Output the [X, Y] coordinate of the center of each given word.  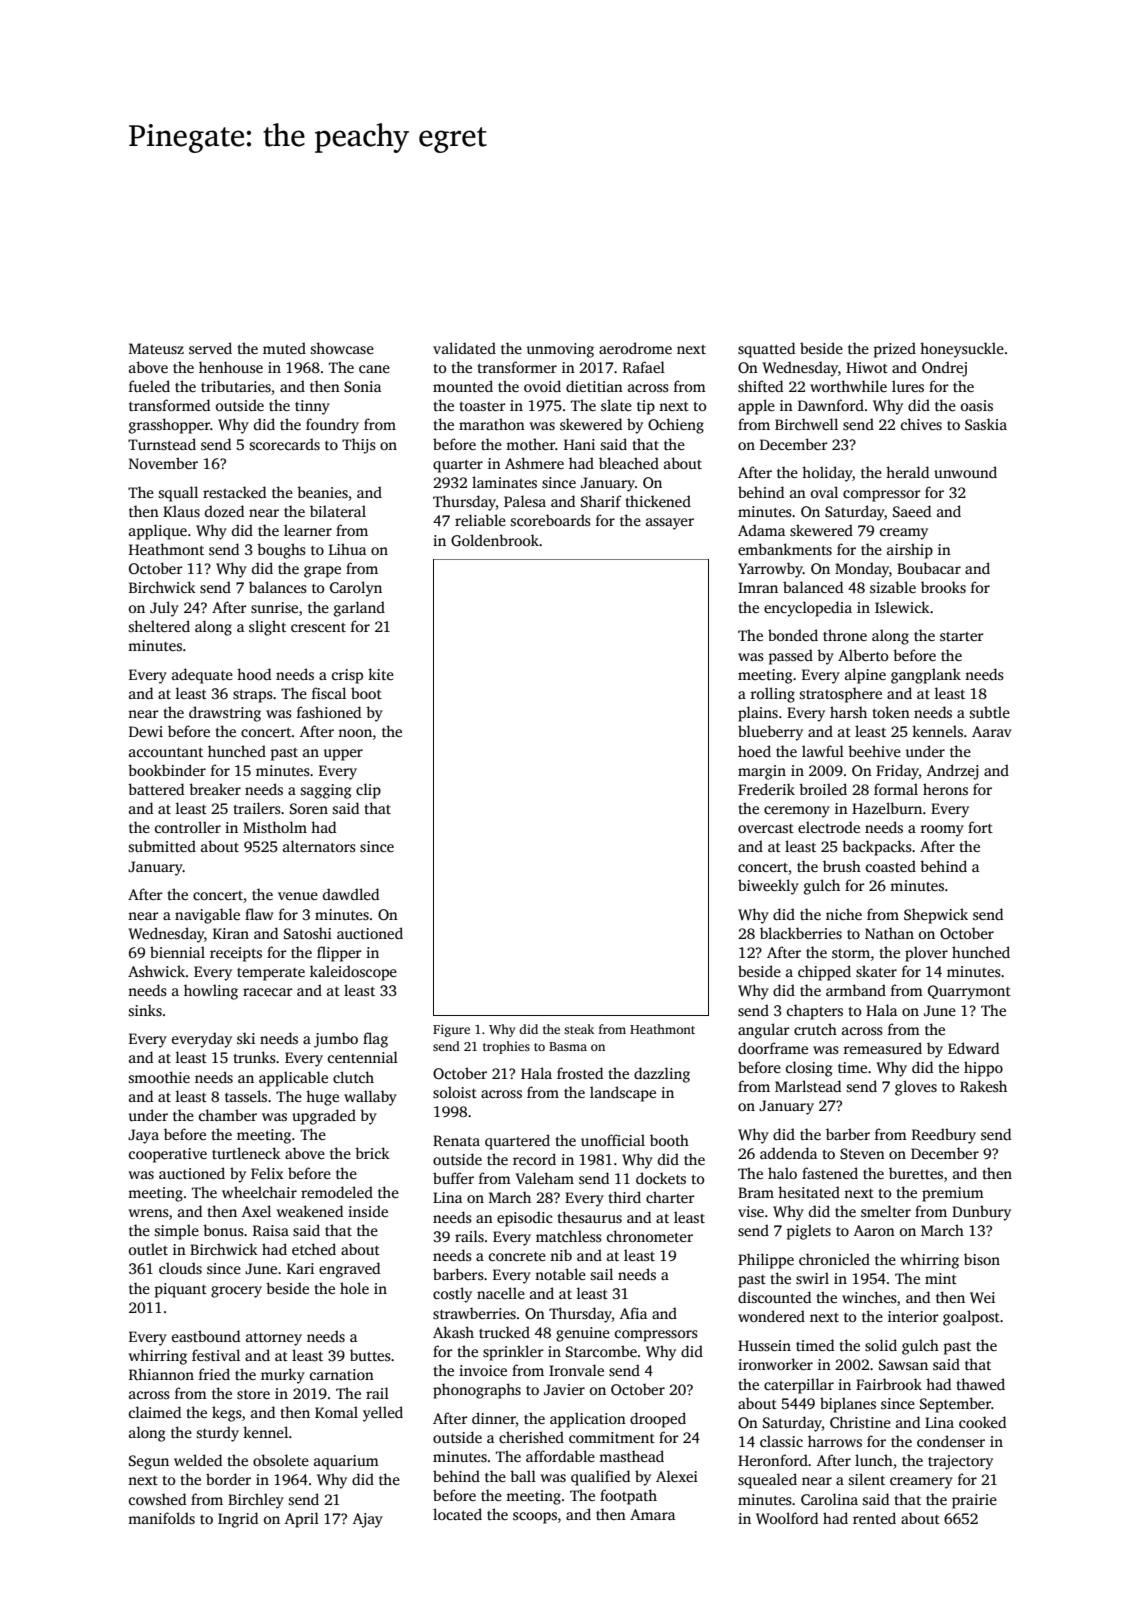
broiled [823, 789]
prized [895, 350]
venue [298, 896]
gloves [916, 1088]
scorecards [285, 444]
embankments [785, 549]
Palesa [525, 501]
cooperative [168, 1155]
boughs [281, 551]
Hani [579, 444]
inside [368, 1211]
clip [368, 791]
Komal [336, 1412]
